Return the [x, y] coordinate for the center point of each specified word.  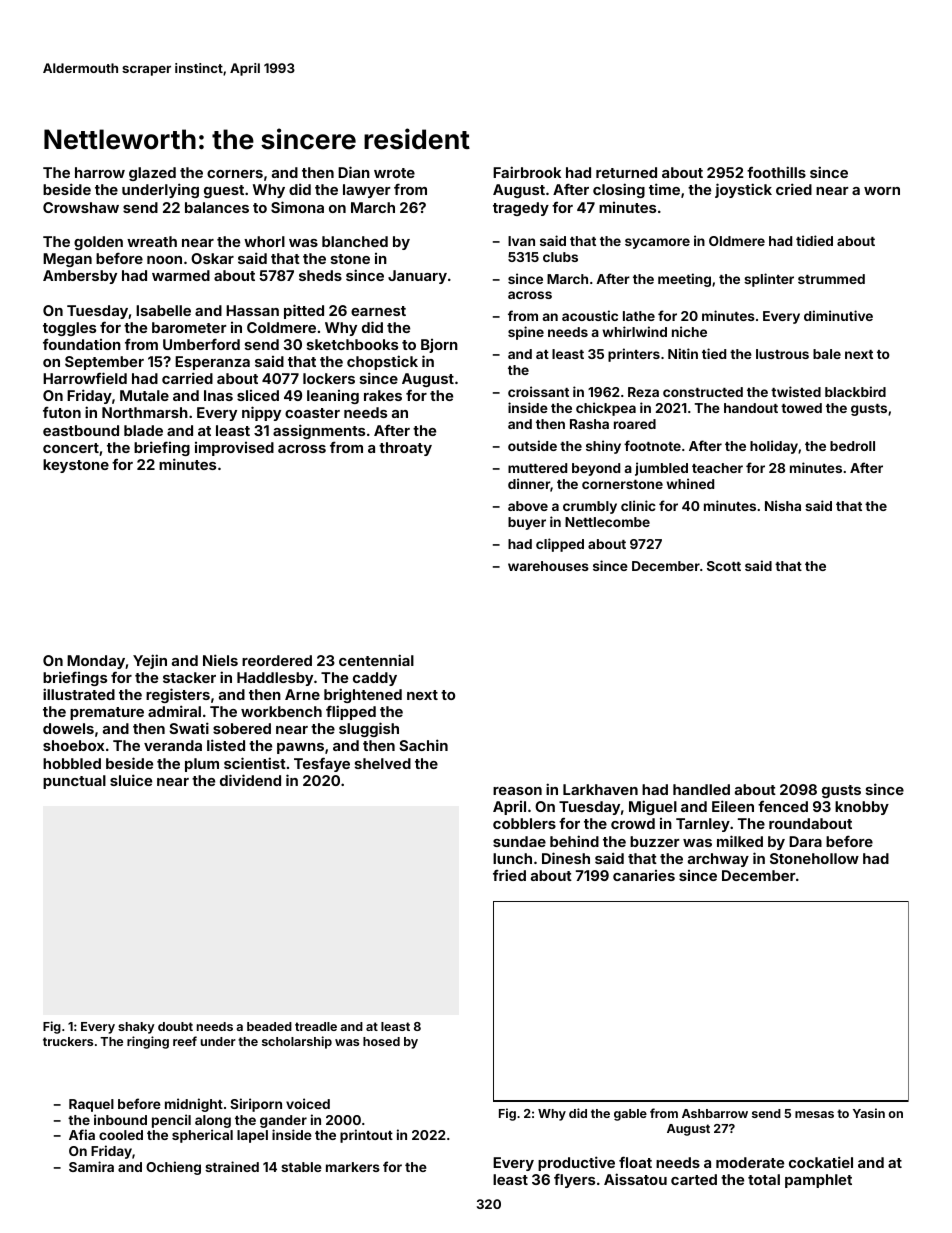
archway [718, 860]
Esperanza [212, 363]
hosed [381, 1041]
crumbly [590, 507]
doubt [175, 1026]
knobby [862, 808]
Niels [220, 660]
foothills [776, 172]
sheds [320, 275]
